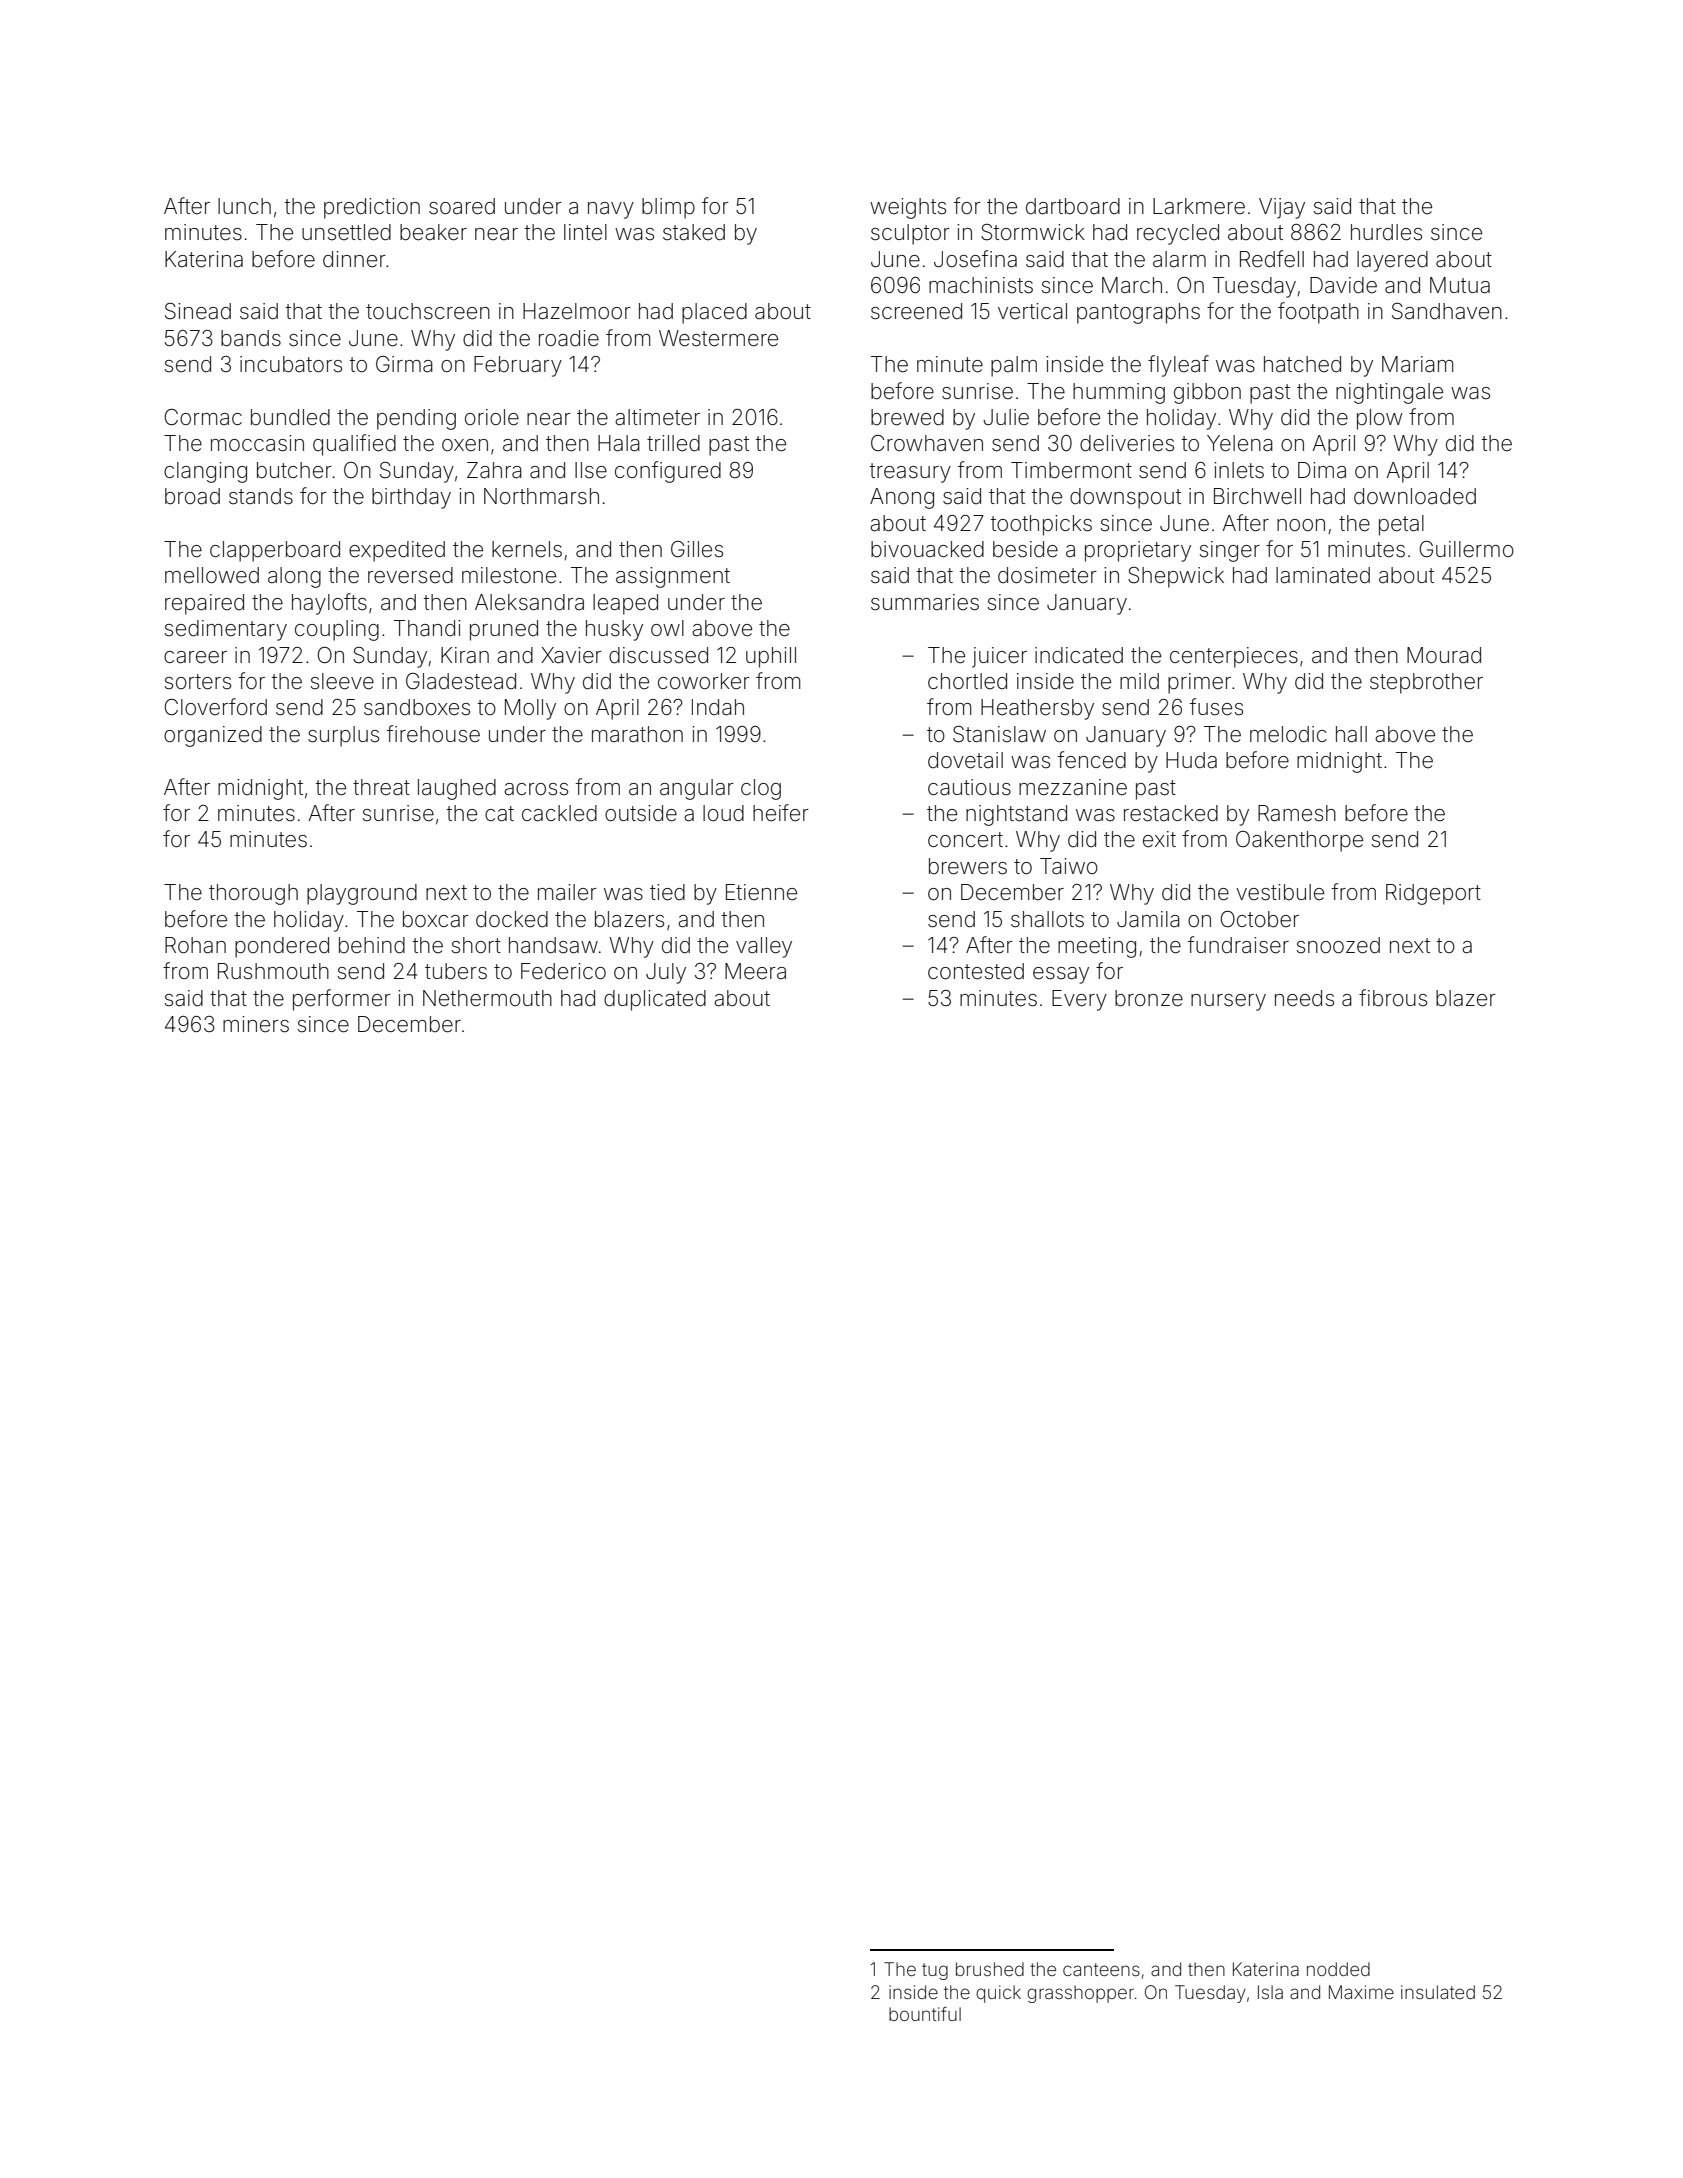 This page has width=1683, height=2178. I want to click on fibrous, so click(1393, 998).
